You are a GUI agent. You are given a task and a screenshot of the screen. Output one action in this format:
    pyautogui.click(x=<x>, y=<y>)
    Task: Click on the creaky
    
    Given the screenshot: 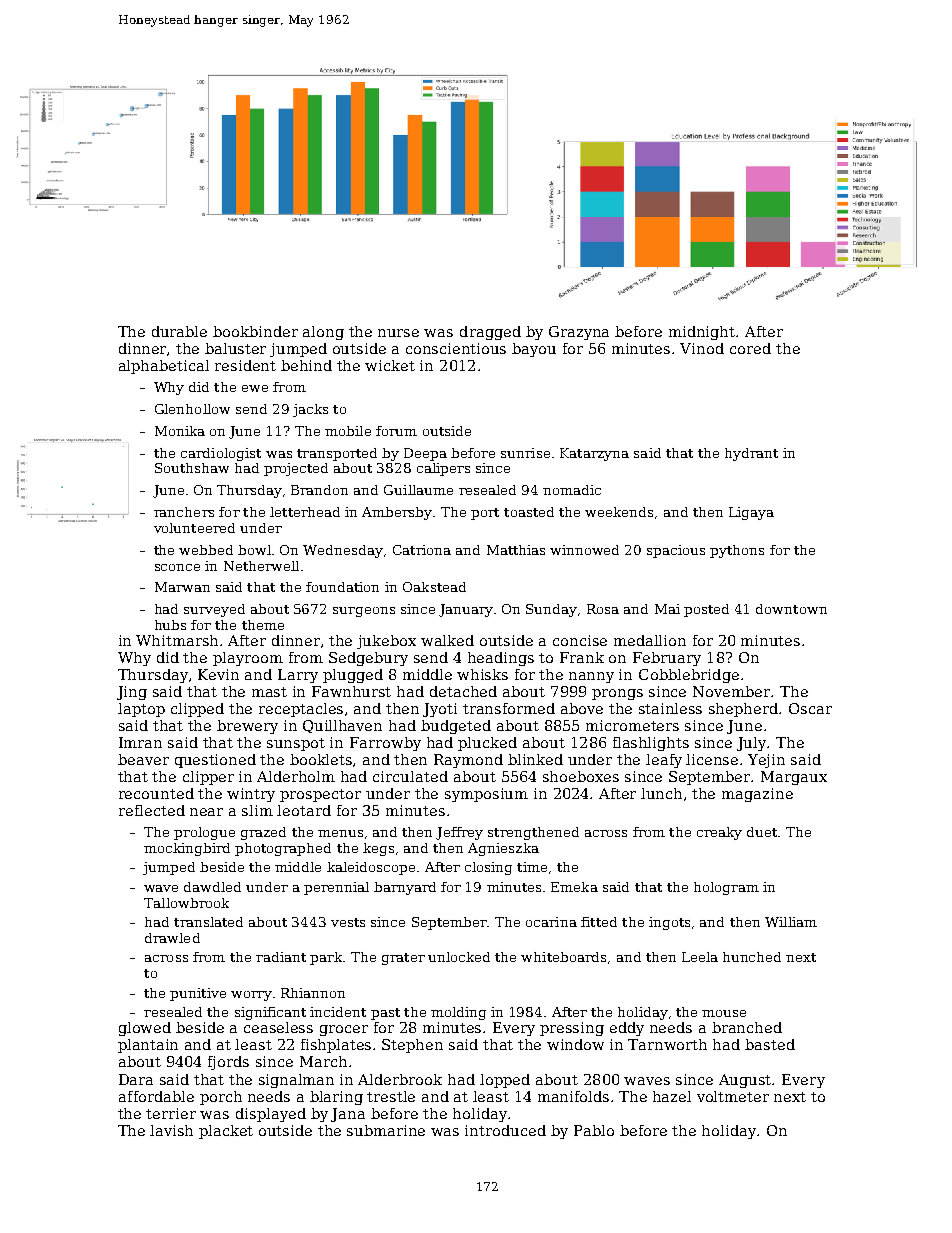 What is the action you would take?
    pyautogui.click(x=719, y=833)
